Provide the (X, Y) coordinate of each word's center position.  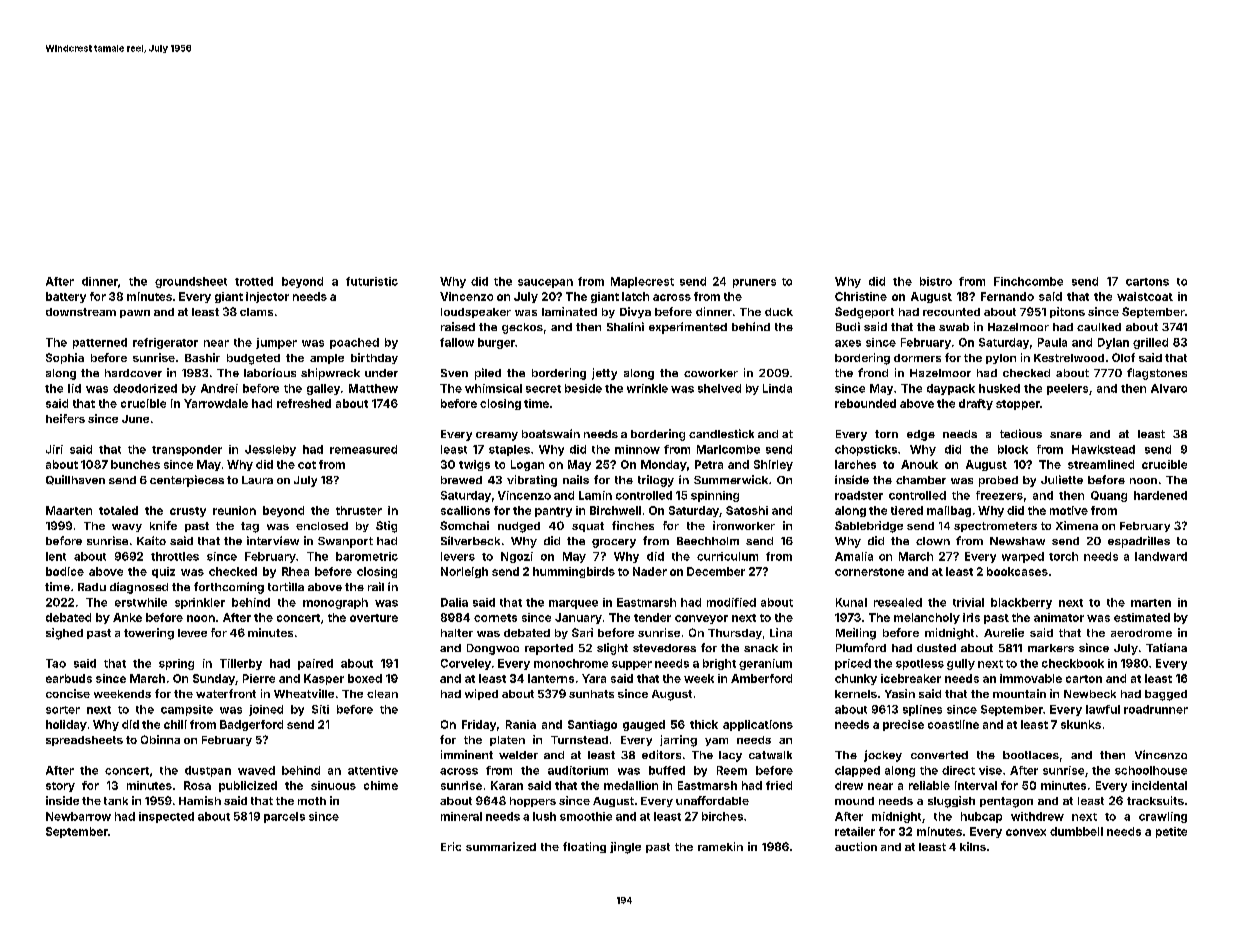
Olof (1123, 357)
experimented (688, 328)
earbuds (69, 678)
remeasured (363, 449)
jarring (678, 741)
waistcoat (1145, 296)
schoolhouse (1151, 770)
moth (312, 801)
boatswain (551, 433)
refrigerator (165, 343)
